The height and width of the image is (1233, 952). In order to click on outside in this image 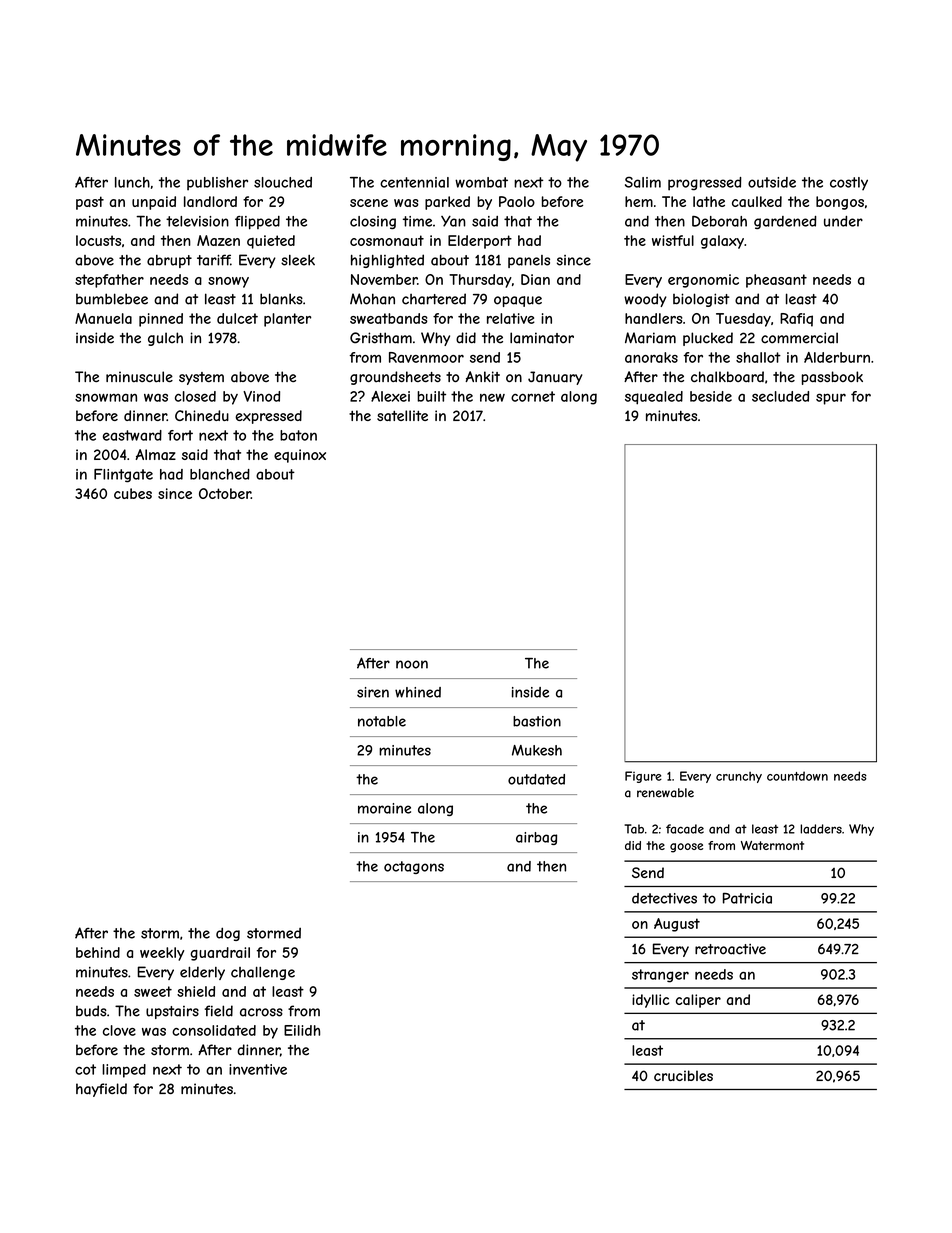, I will do `click(772, 182)`.
